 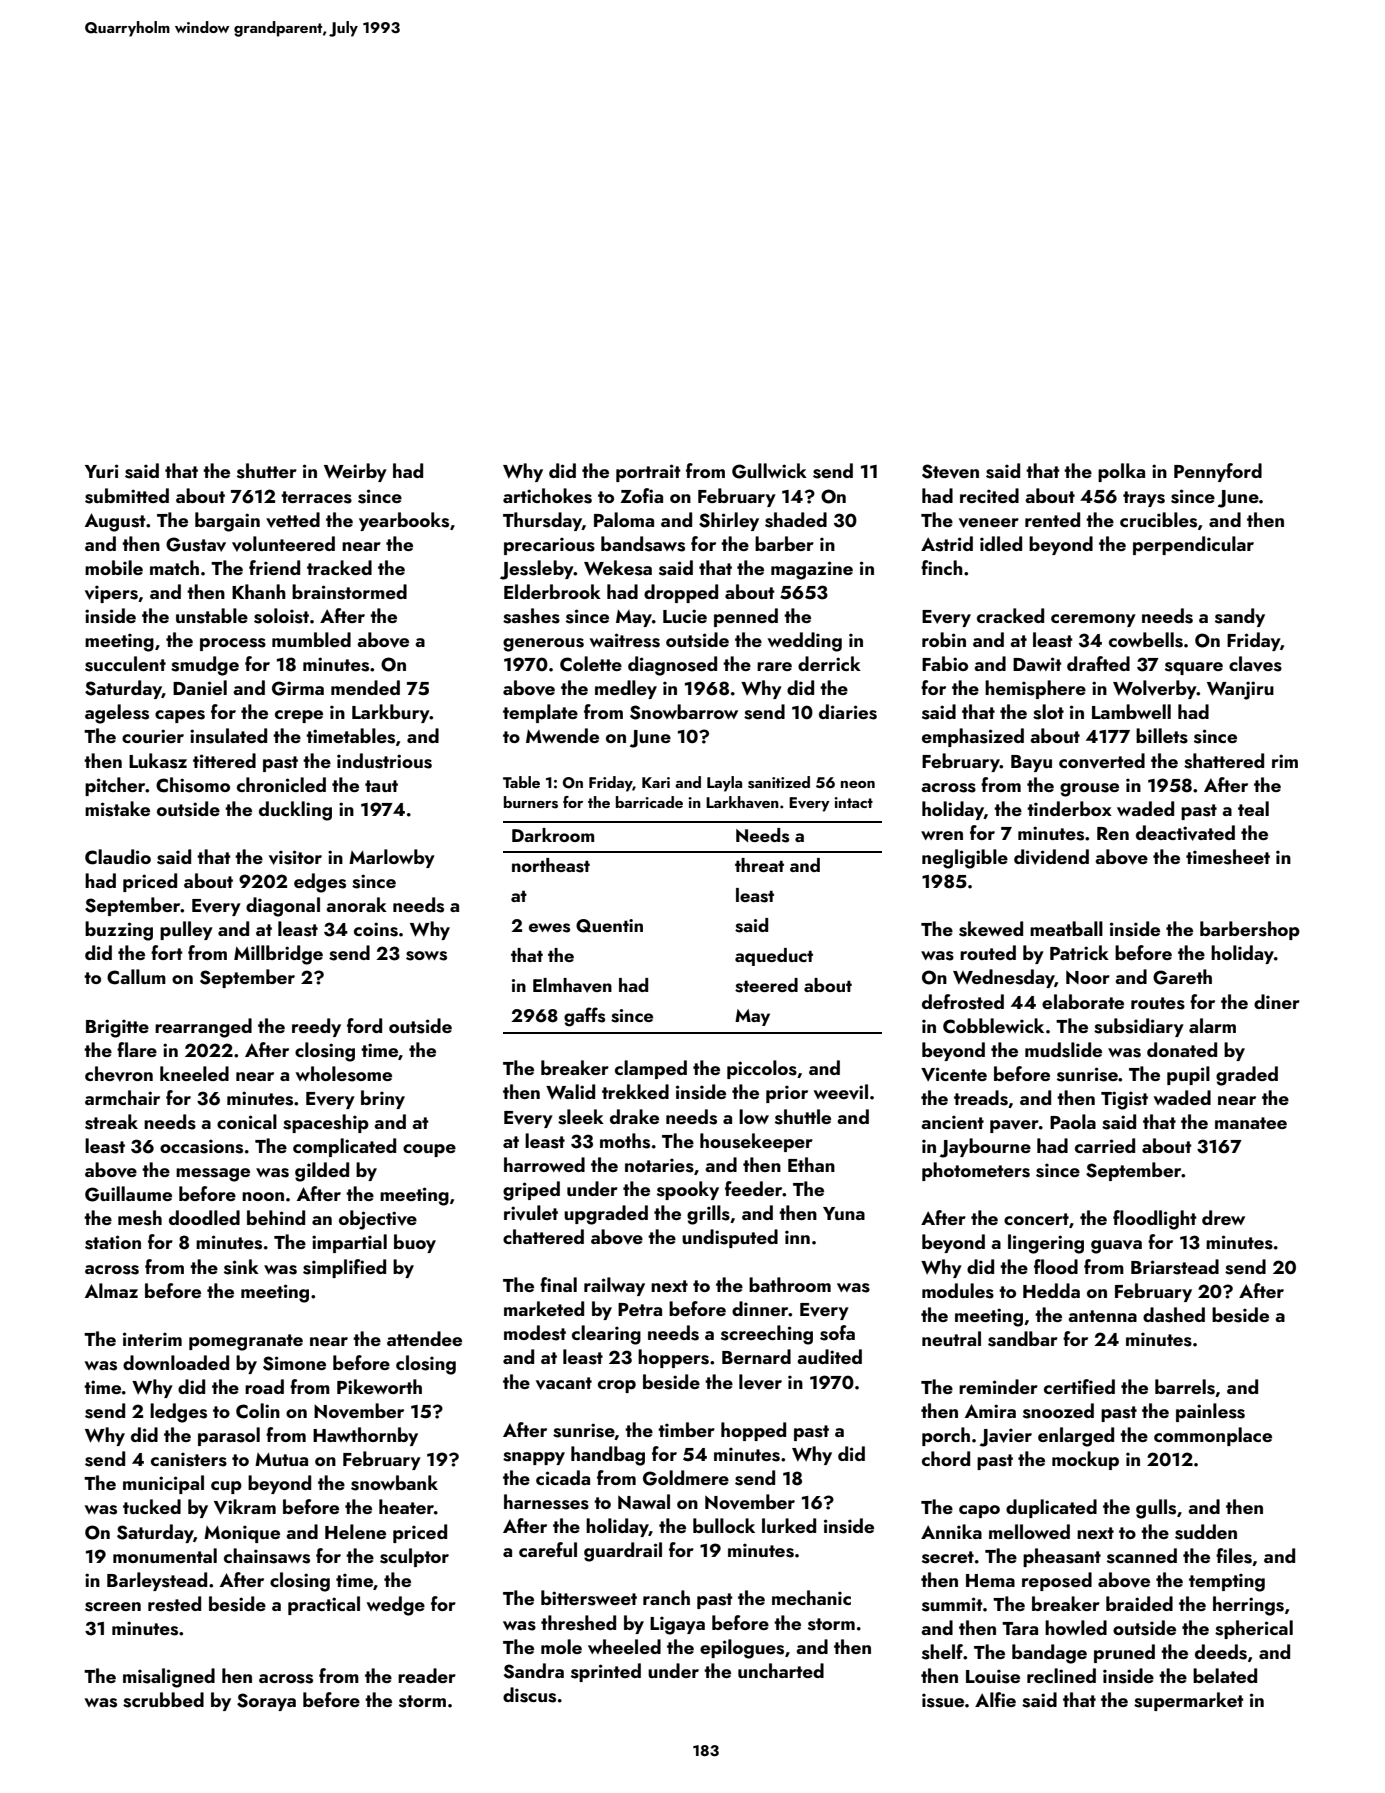 I want to click on Wanjiru, so click(x=1240, y=690).
